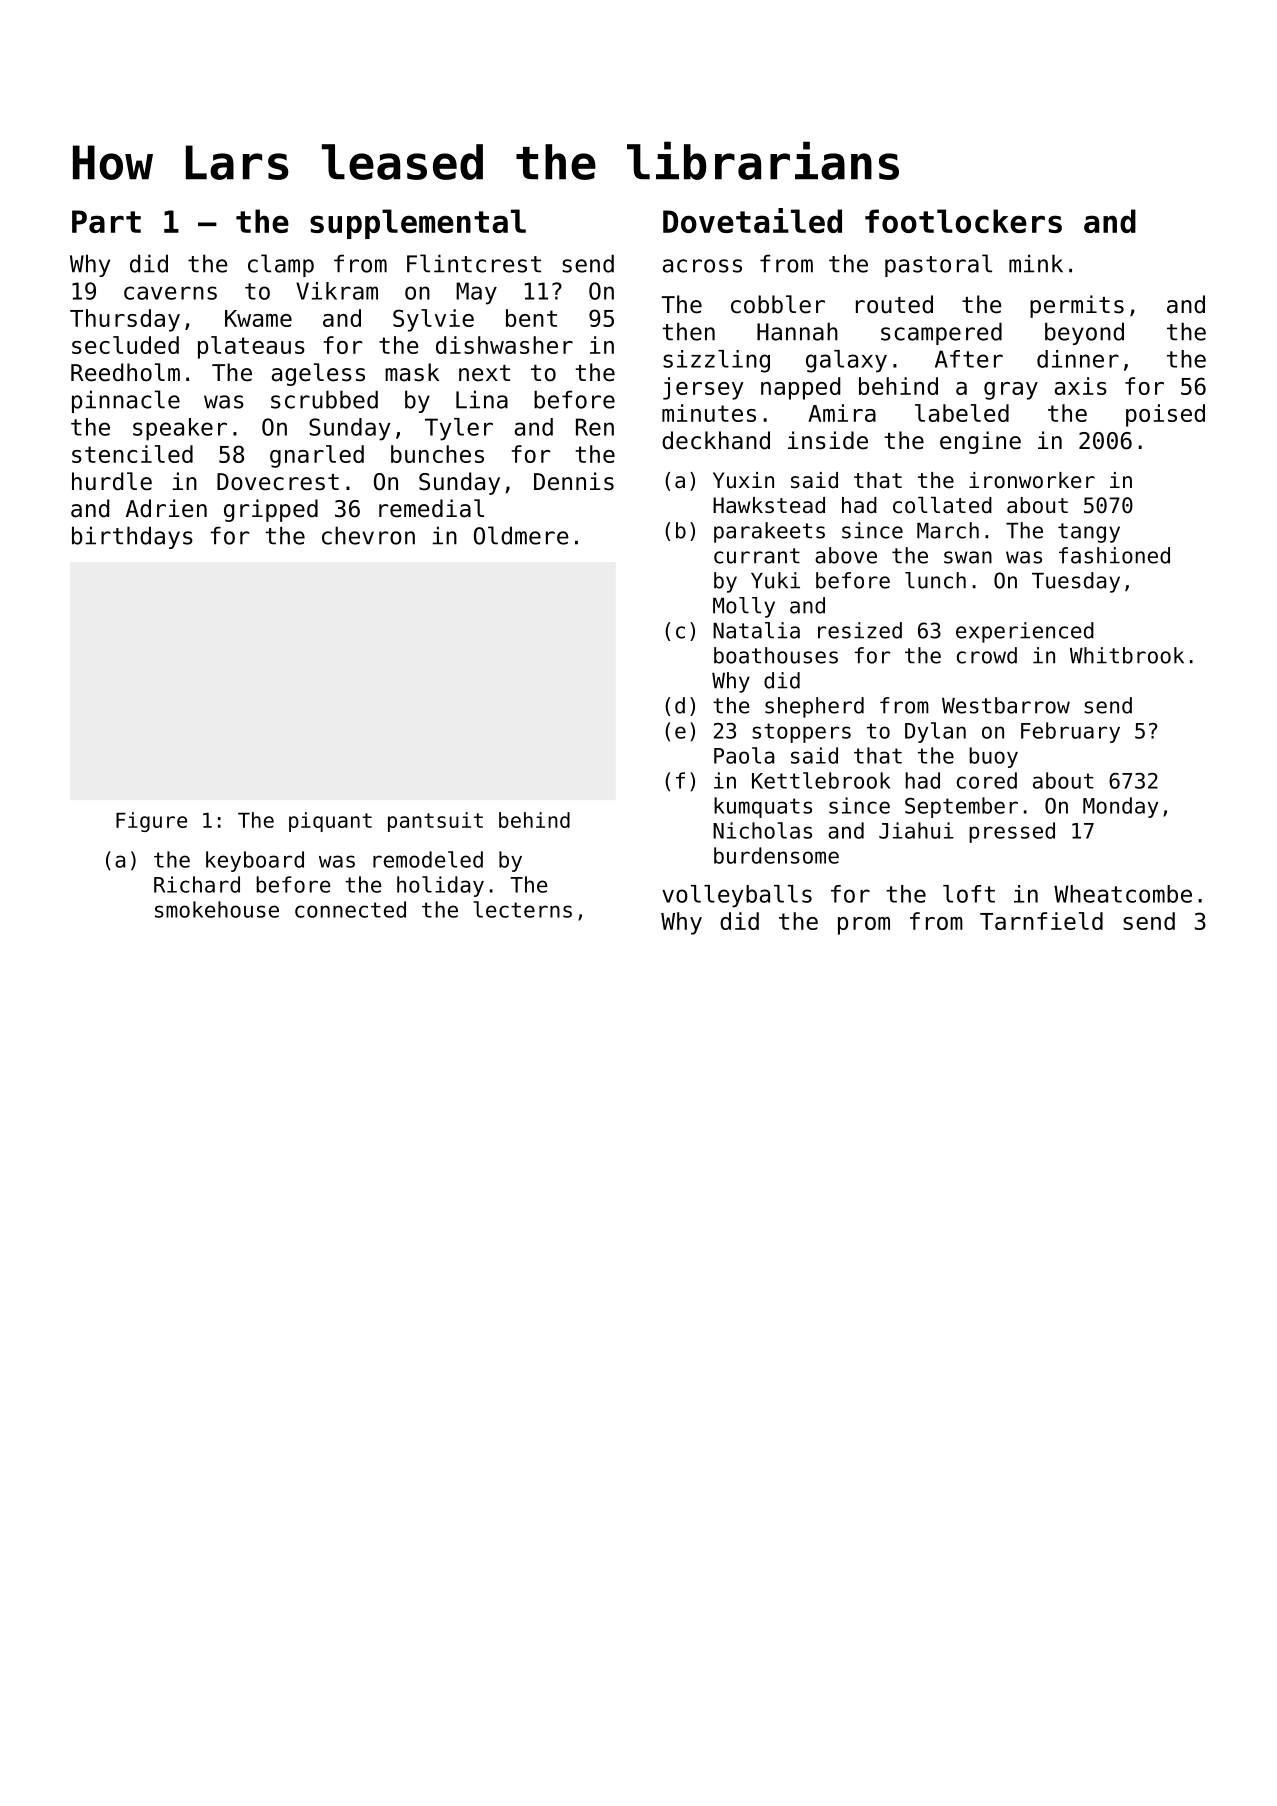 The image size is (1277, 1806). What do you see at coordinates (752, 220) in the screenshot?
I see `Dovetailed` at bounding box center [752, 220].
